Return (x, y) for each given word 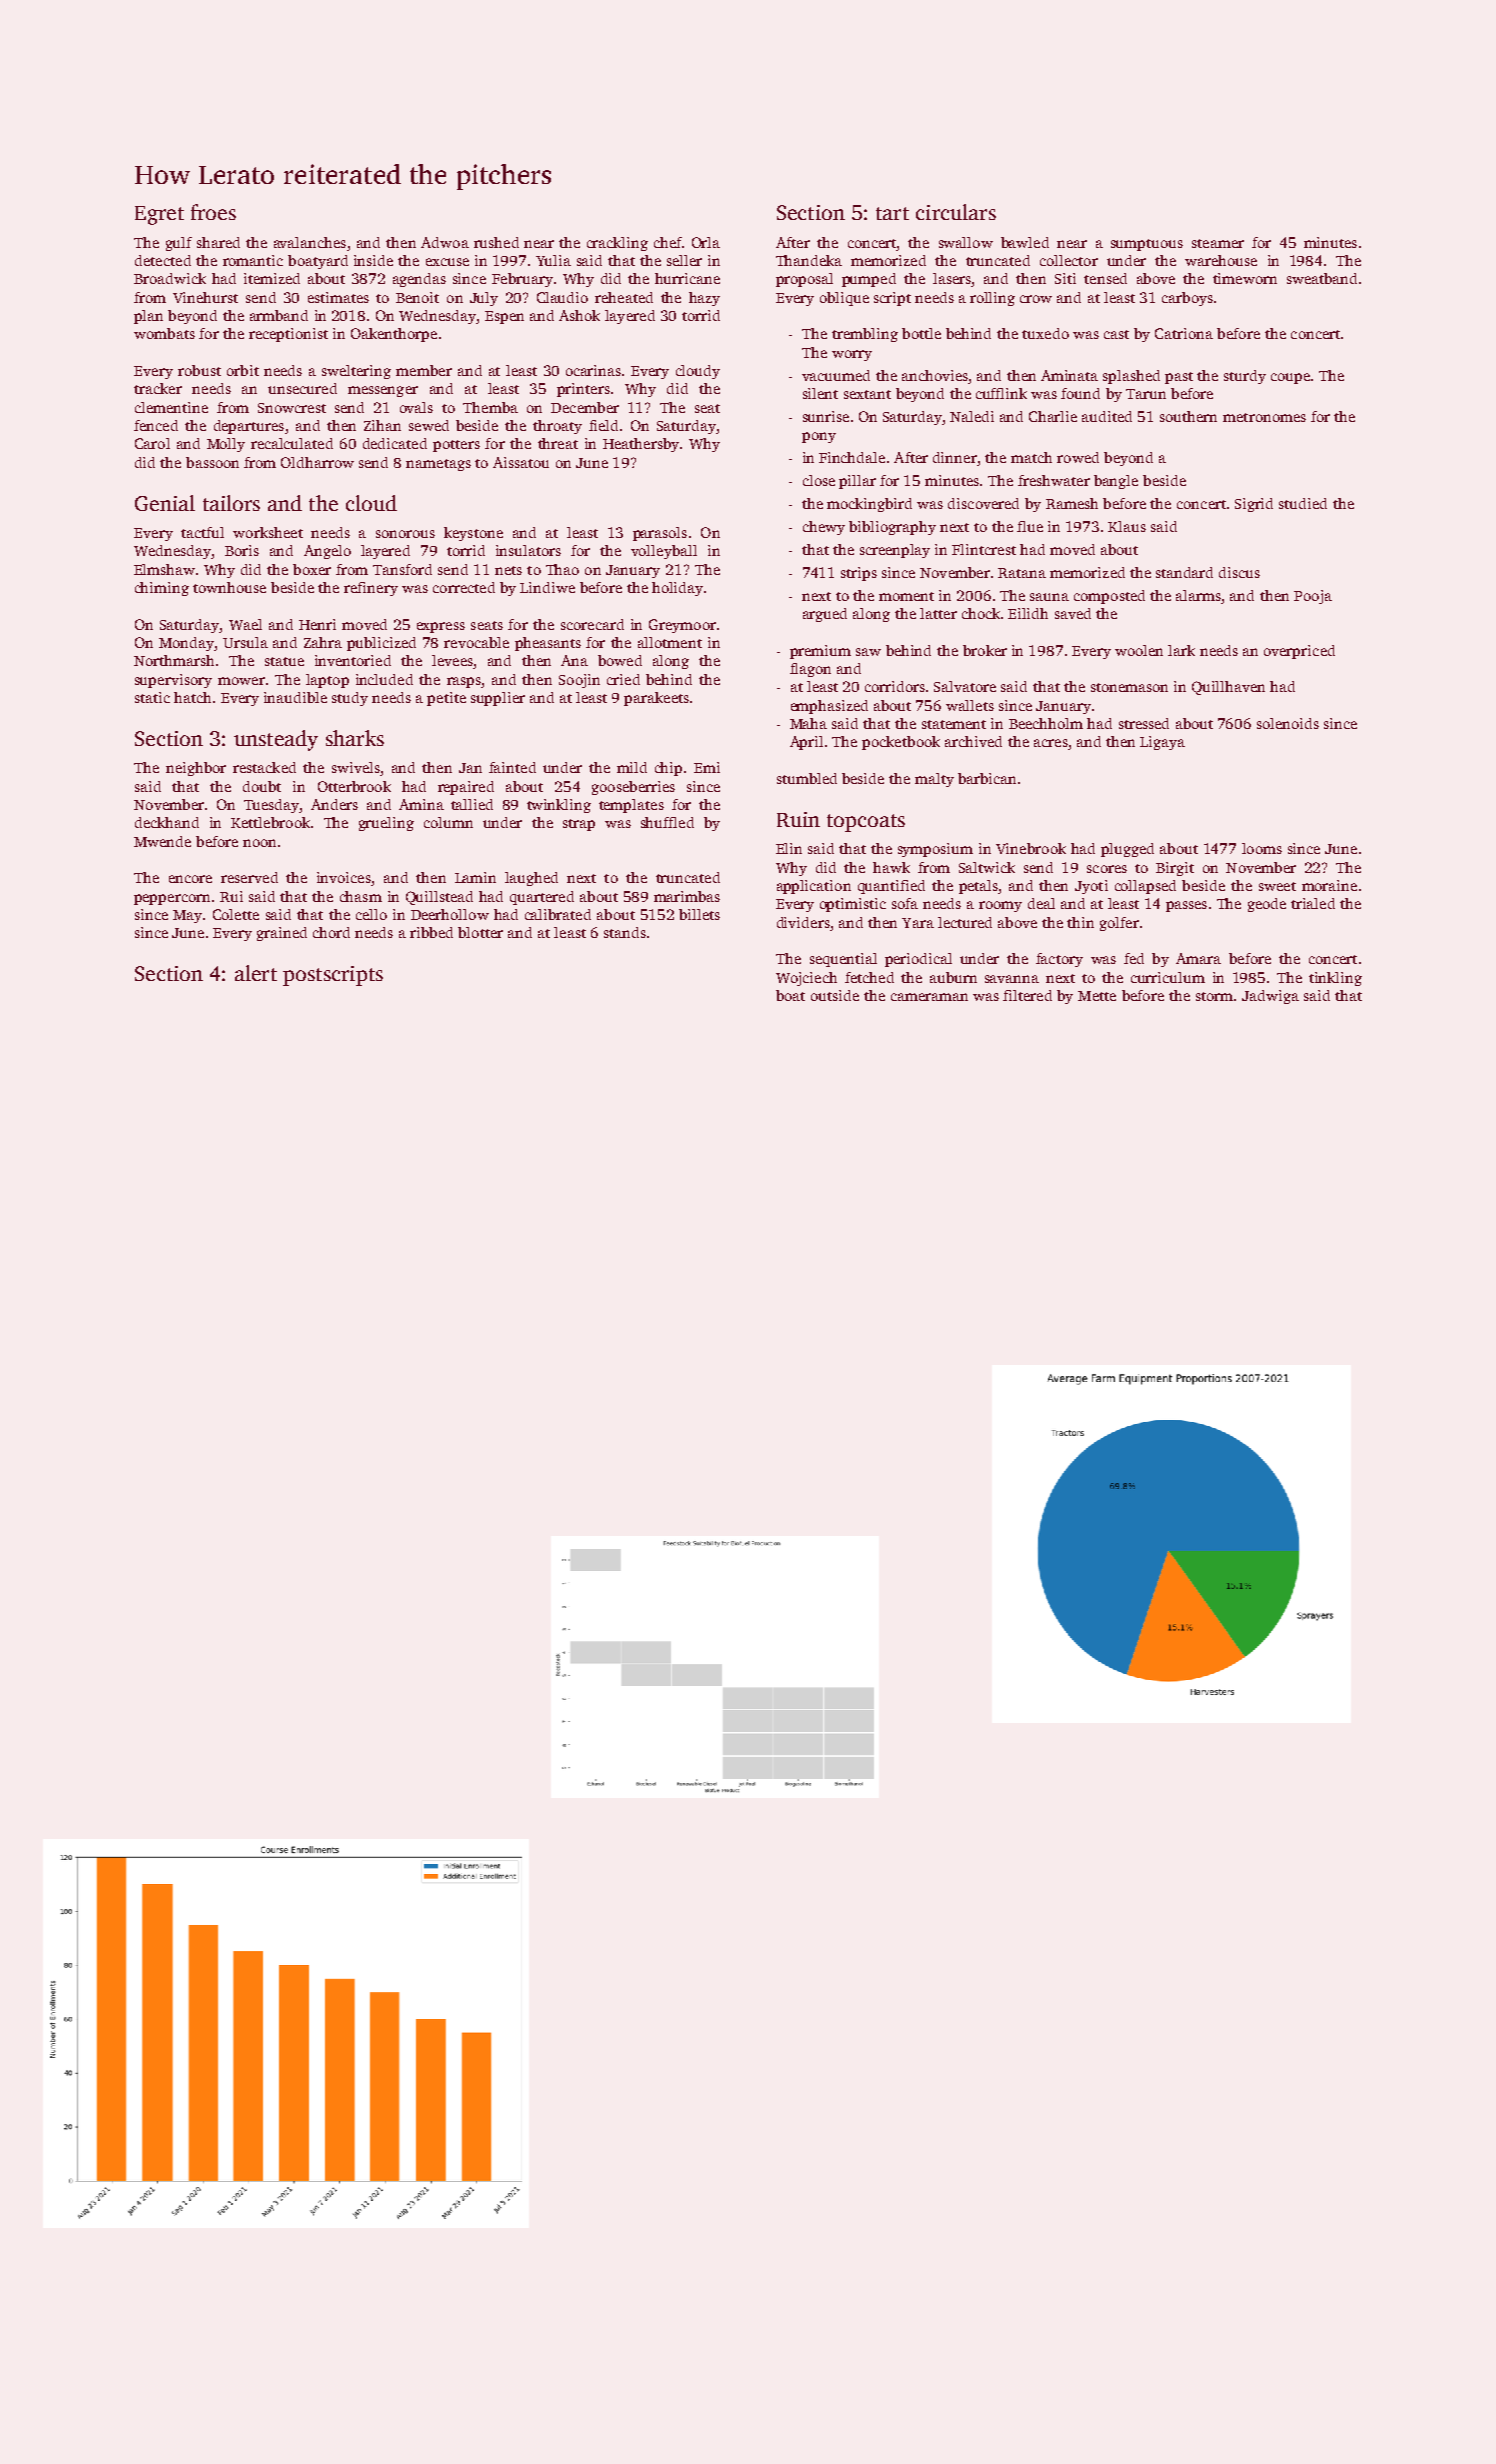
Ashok (579, 315)
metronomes (1264, 417)
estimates (338, 297)
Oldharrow (317, 462)
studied (1303, 503)
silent (820, 393)
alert (256, 973)
